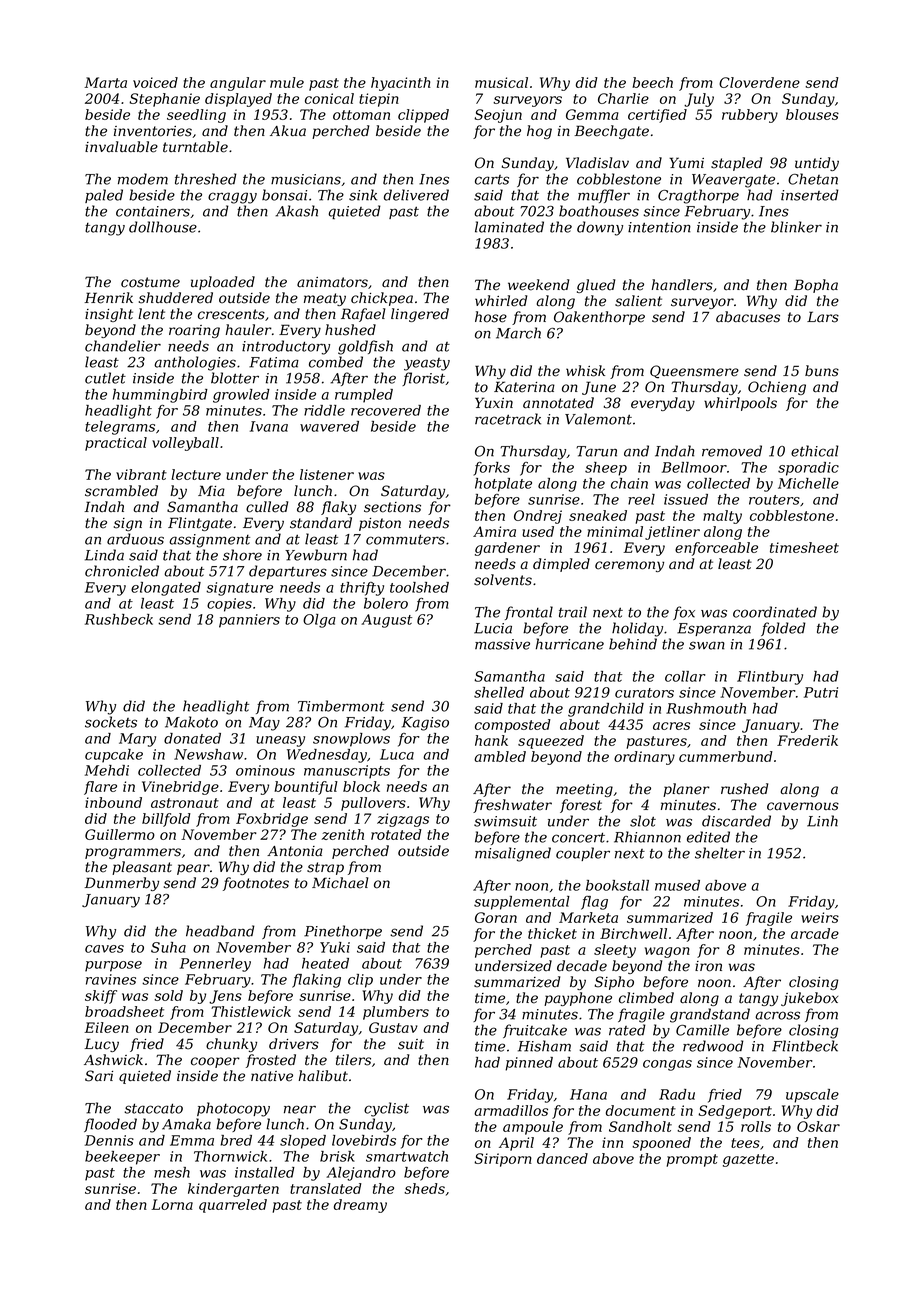  Describe the element at coordinates (119, 619) in the screenshot. I see `Rushbeck` at that location.
